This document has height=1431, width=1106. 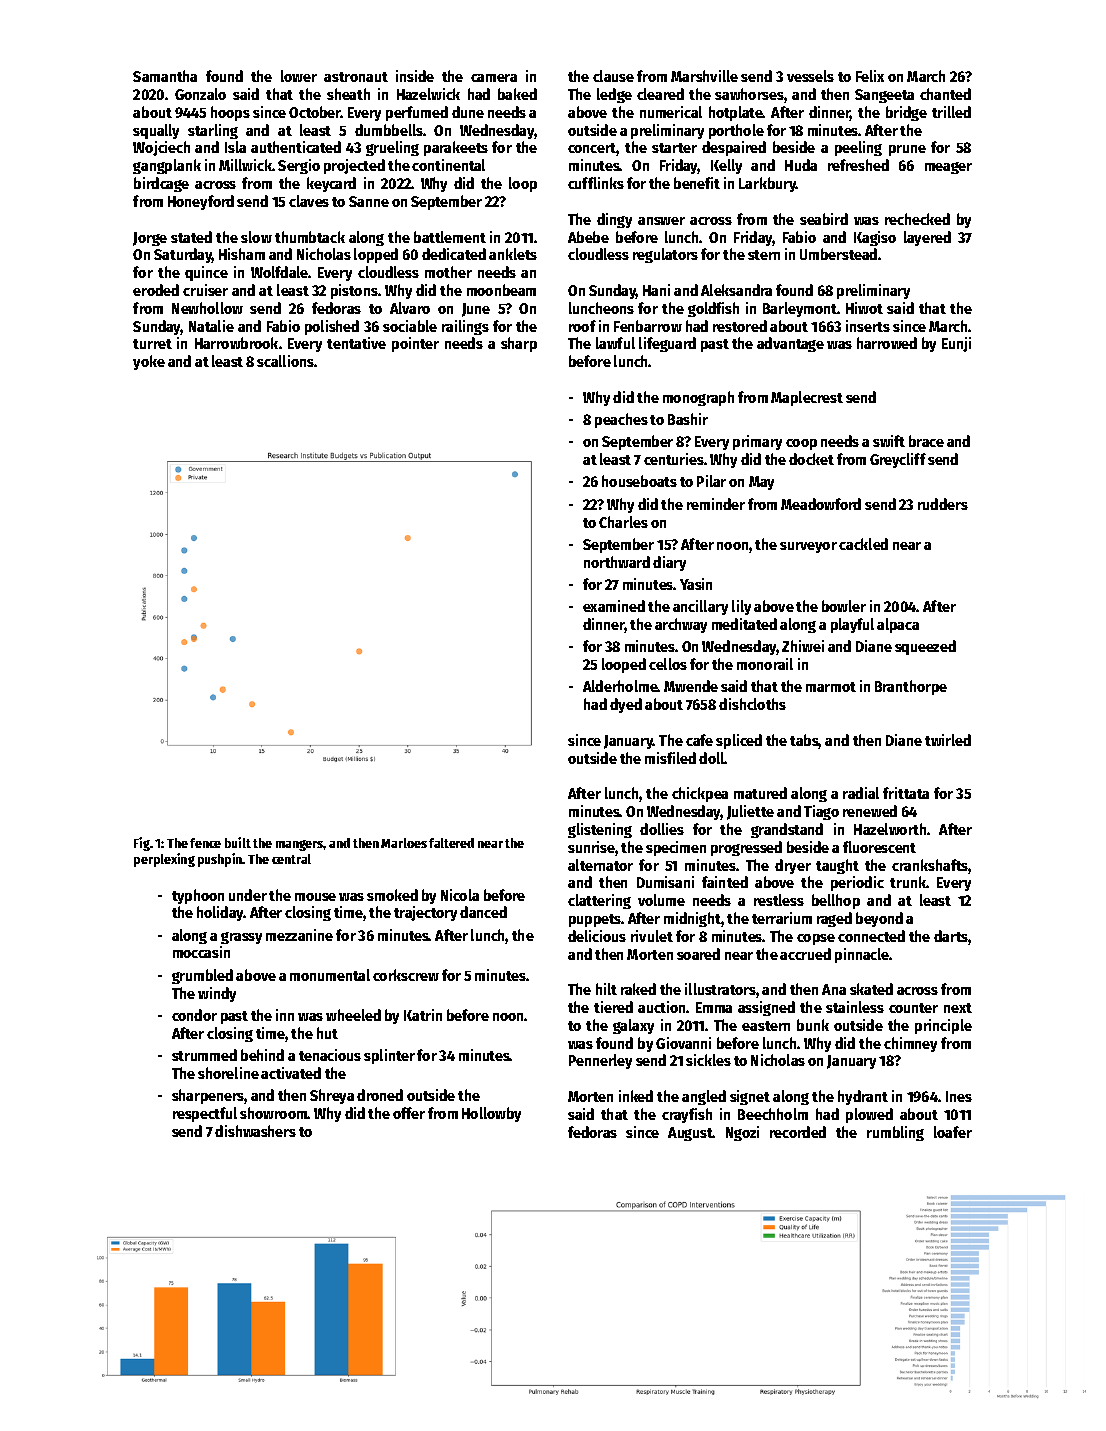 I want to click on taught, so click(x=837, y=866).
